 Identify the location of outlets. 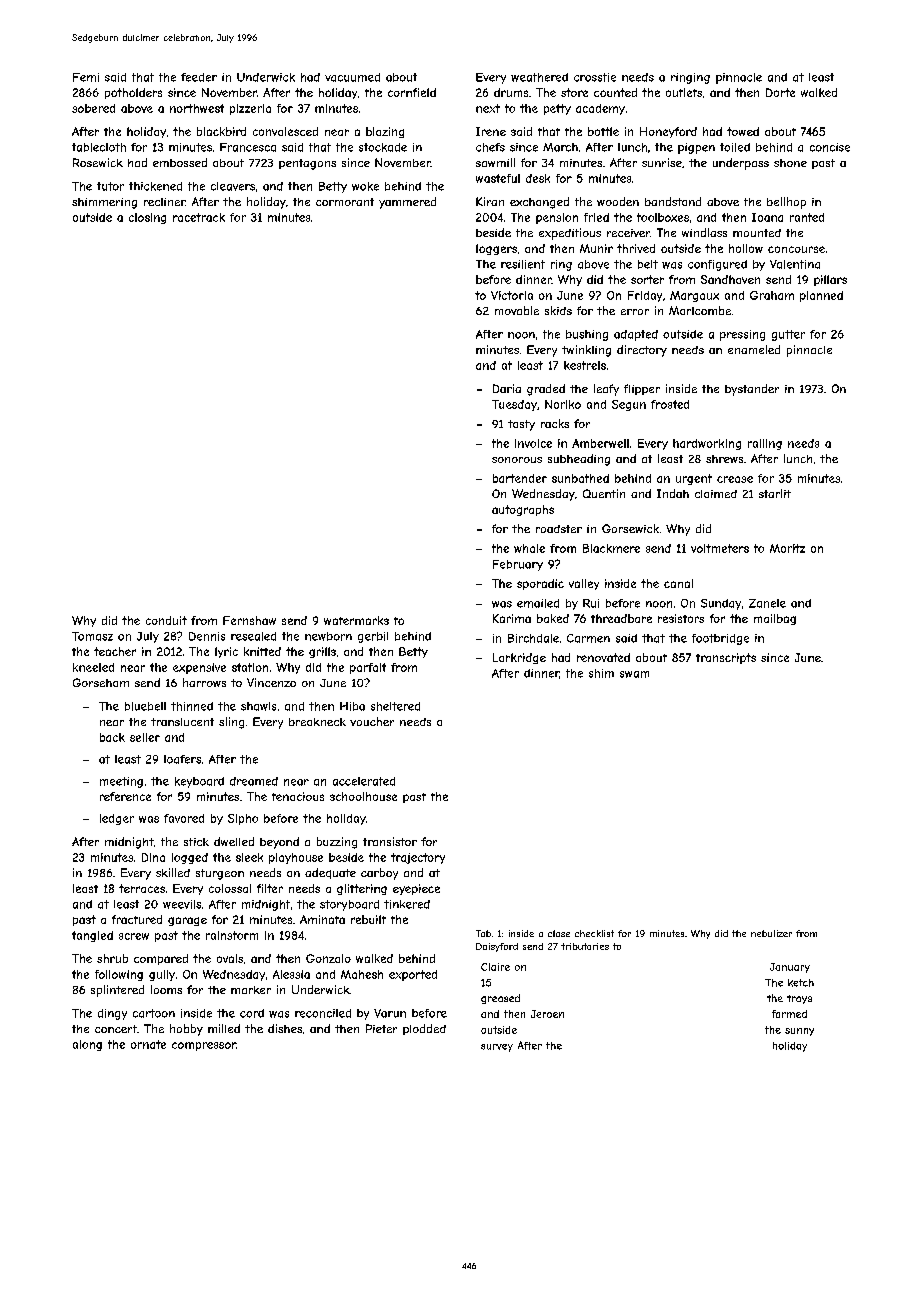
(684, 92).
